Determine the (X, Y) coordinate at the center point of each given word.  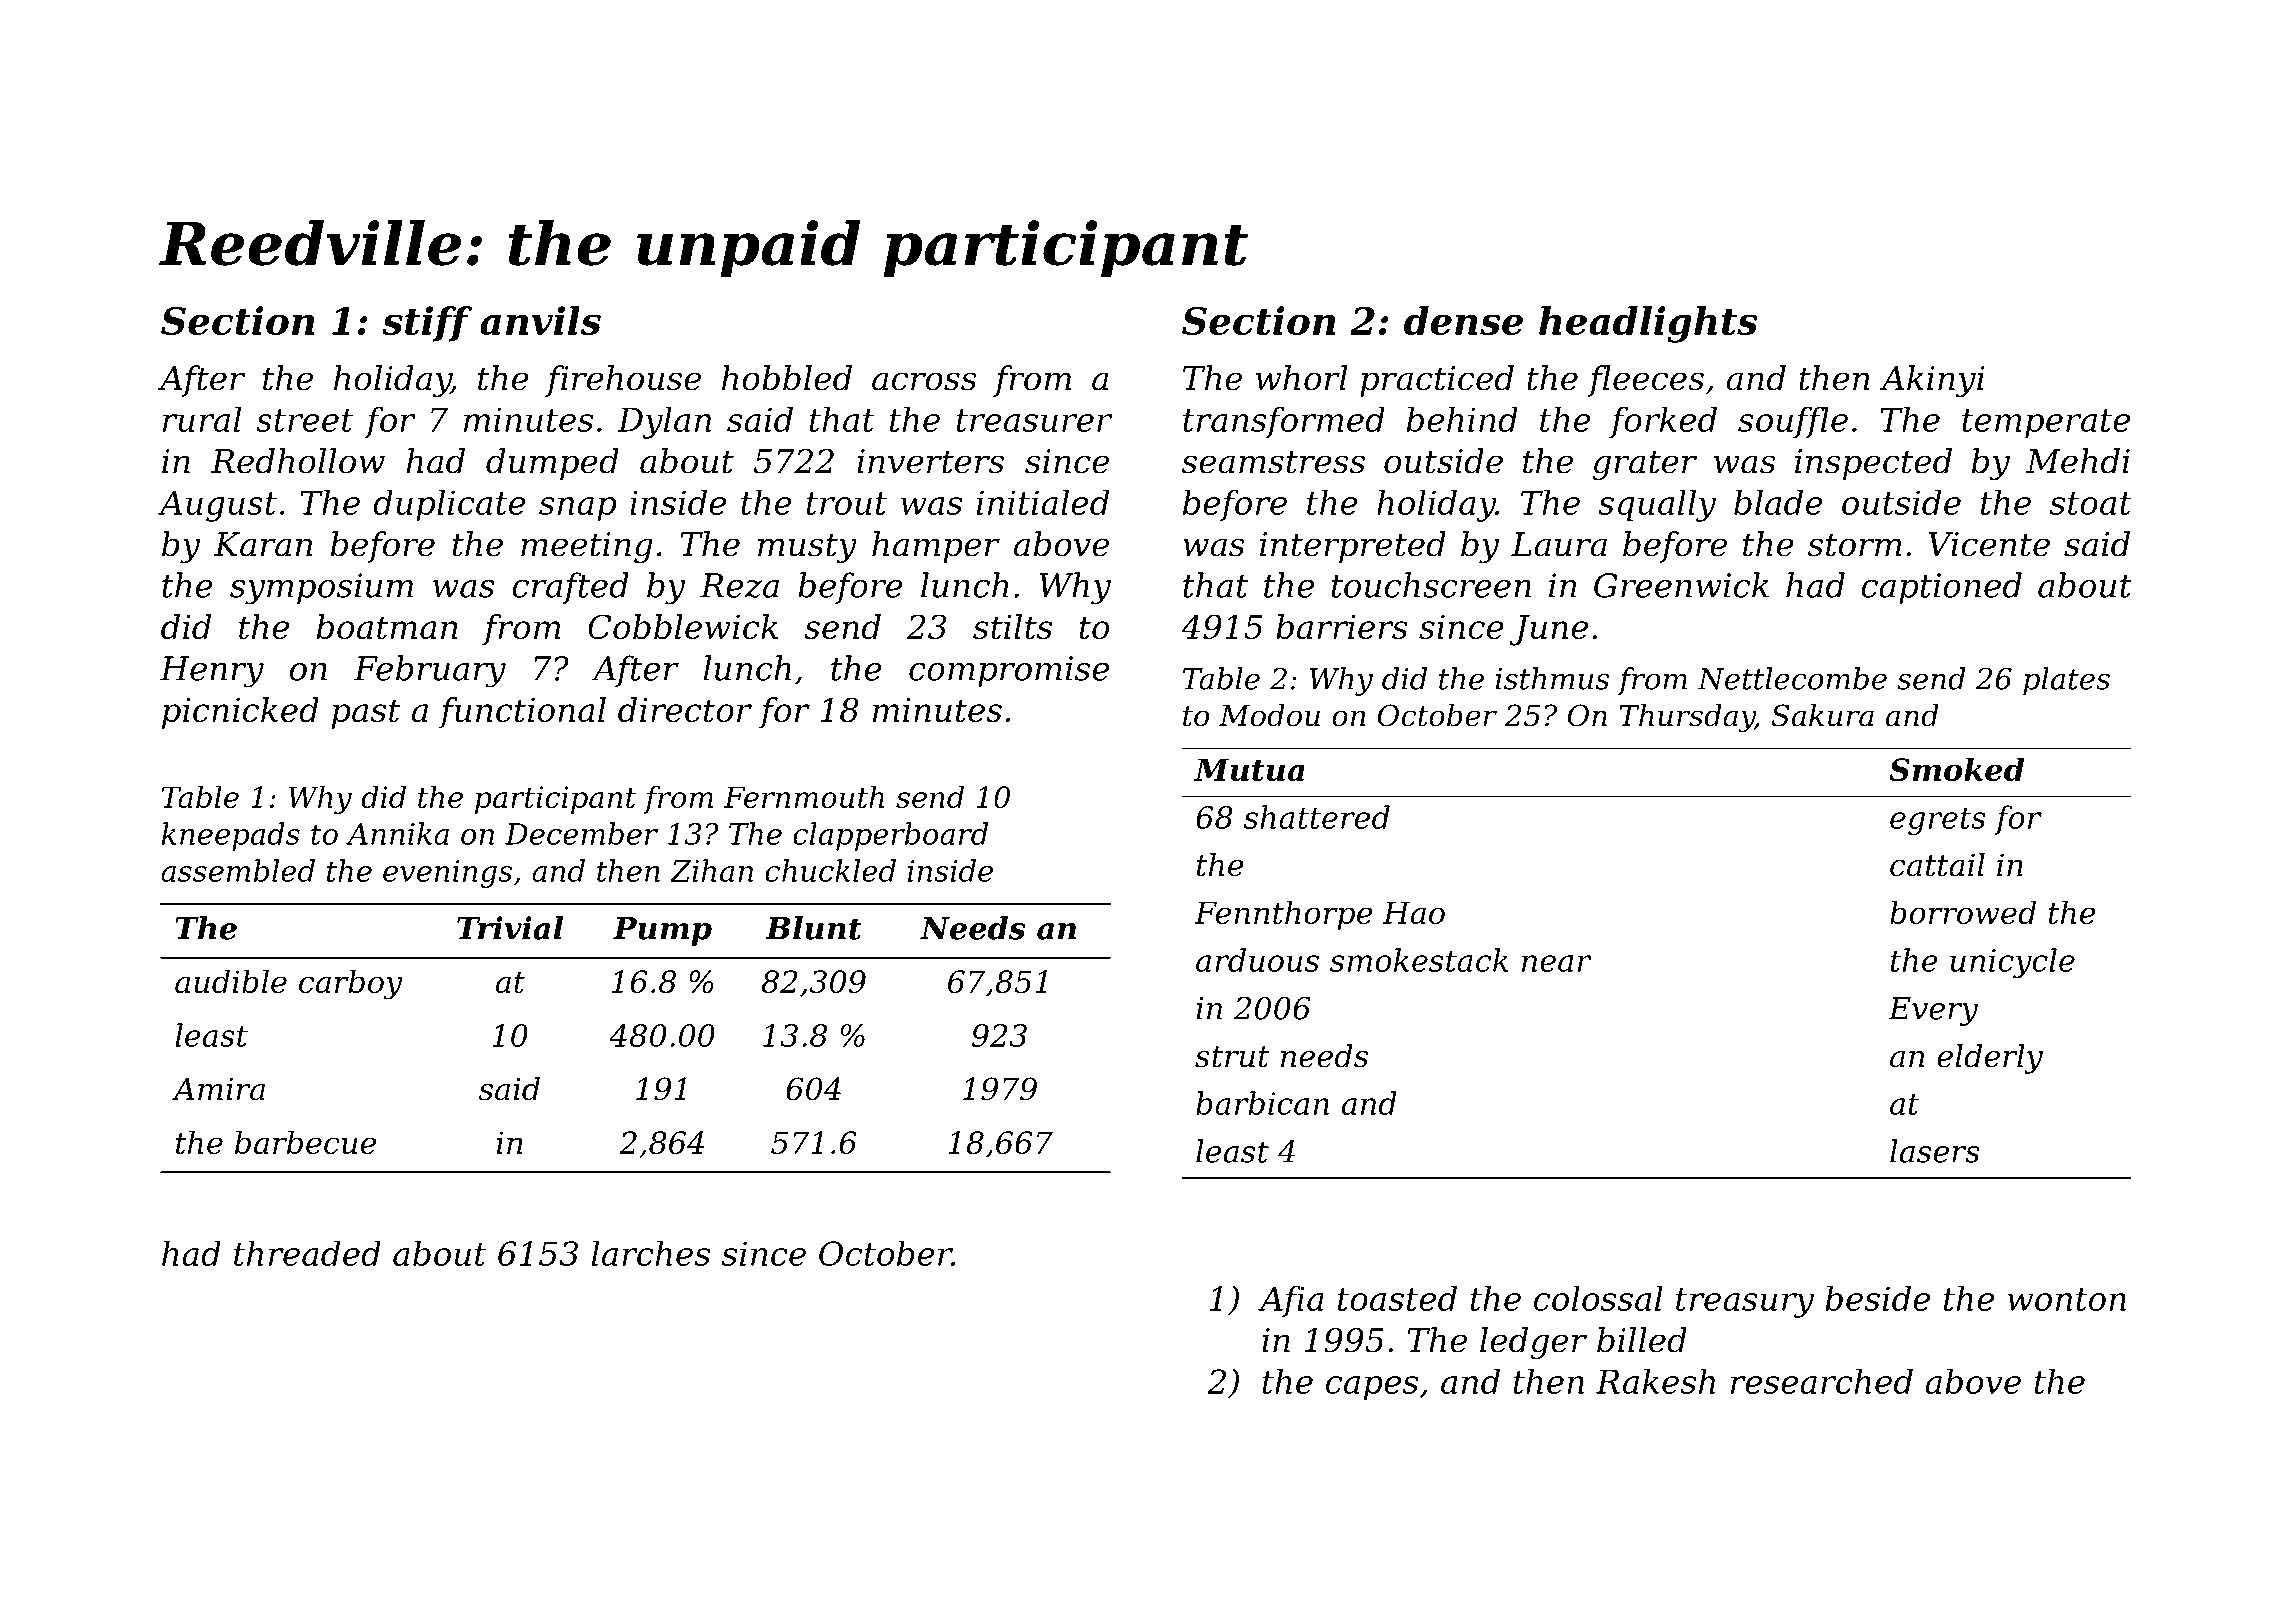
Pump (662, 931)
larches (651, 1253)
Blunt (813, 928)
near (1557, 963)
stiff (427, 324)
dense (1463, 320)
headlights (1648, 324)
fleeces (1645, 381)
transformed (1284, 422)
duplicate (449, 505)
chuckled (830, 870)
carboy (351, 984)
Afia (1291, 1301)
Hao (1414, 912)
